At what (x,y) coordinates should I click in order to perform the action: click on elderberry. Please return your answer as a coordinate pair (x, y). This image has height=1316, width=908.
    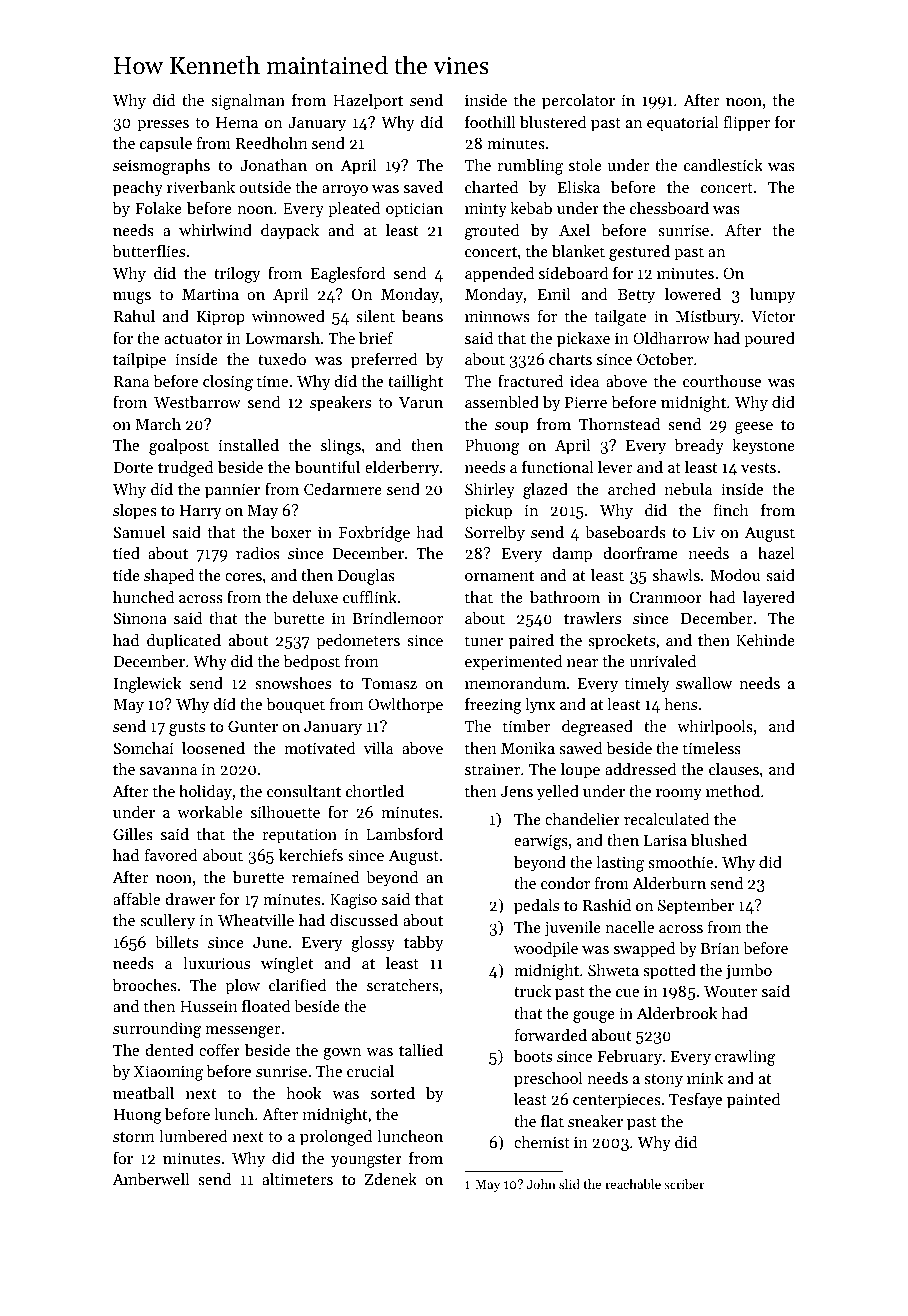
    Looking at the image, I should click on (402, 469).
